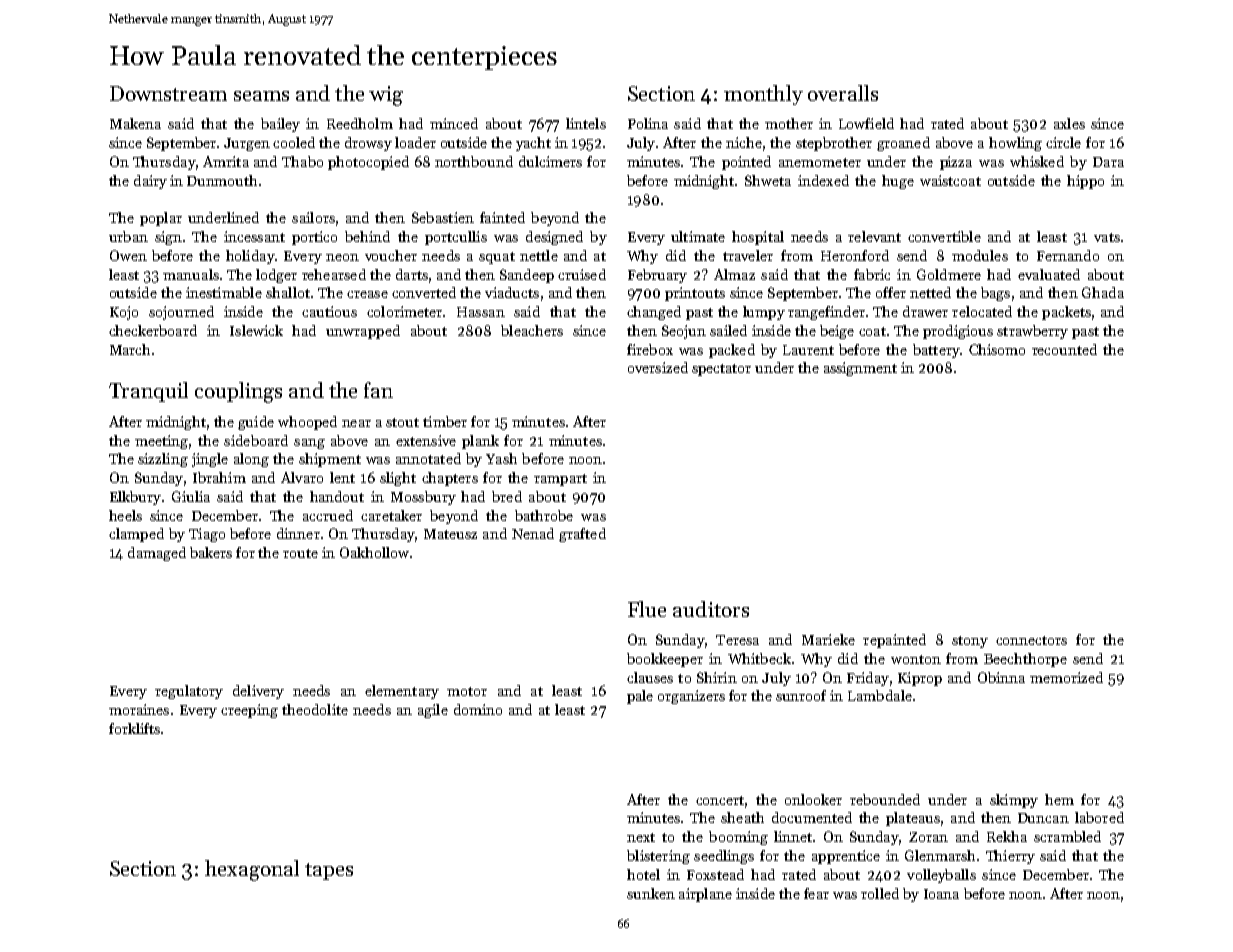 The width and height of the document is (1233, 952). What do you see at coordinates (189, 692) in the document?
I see `regulatory` at bounding box center [189, 692].
